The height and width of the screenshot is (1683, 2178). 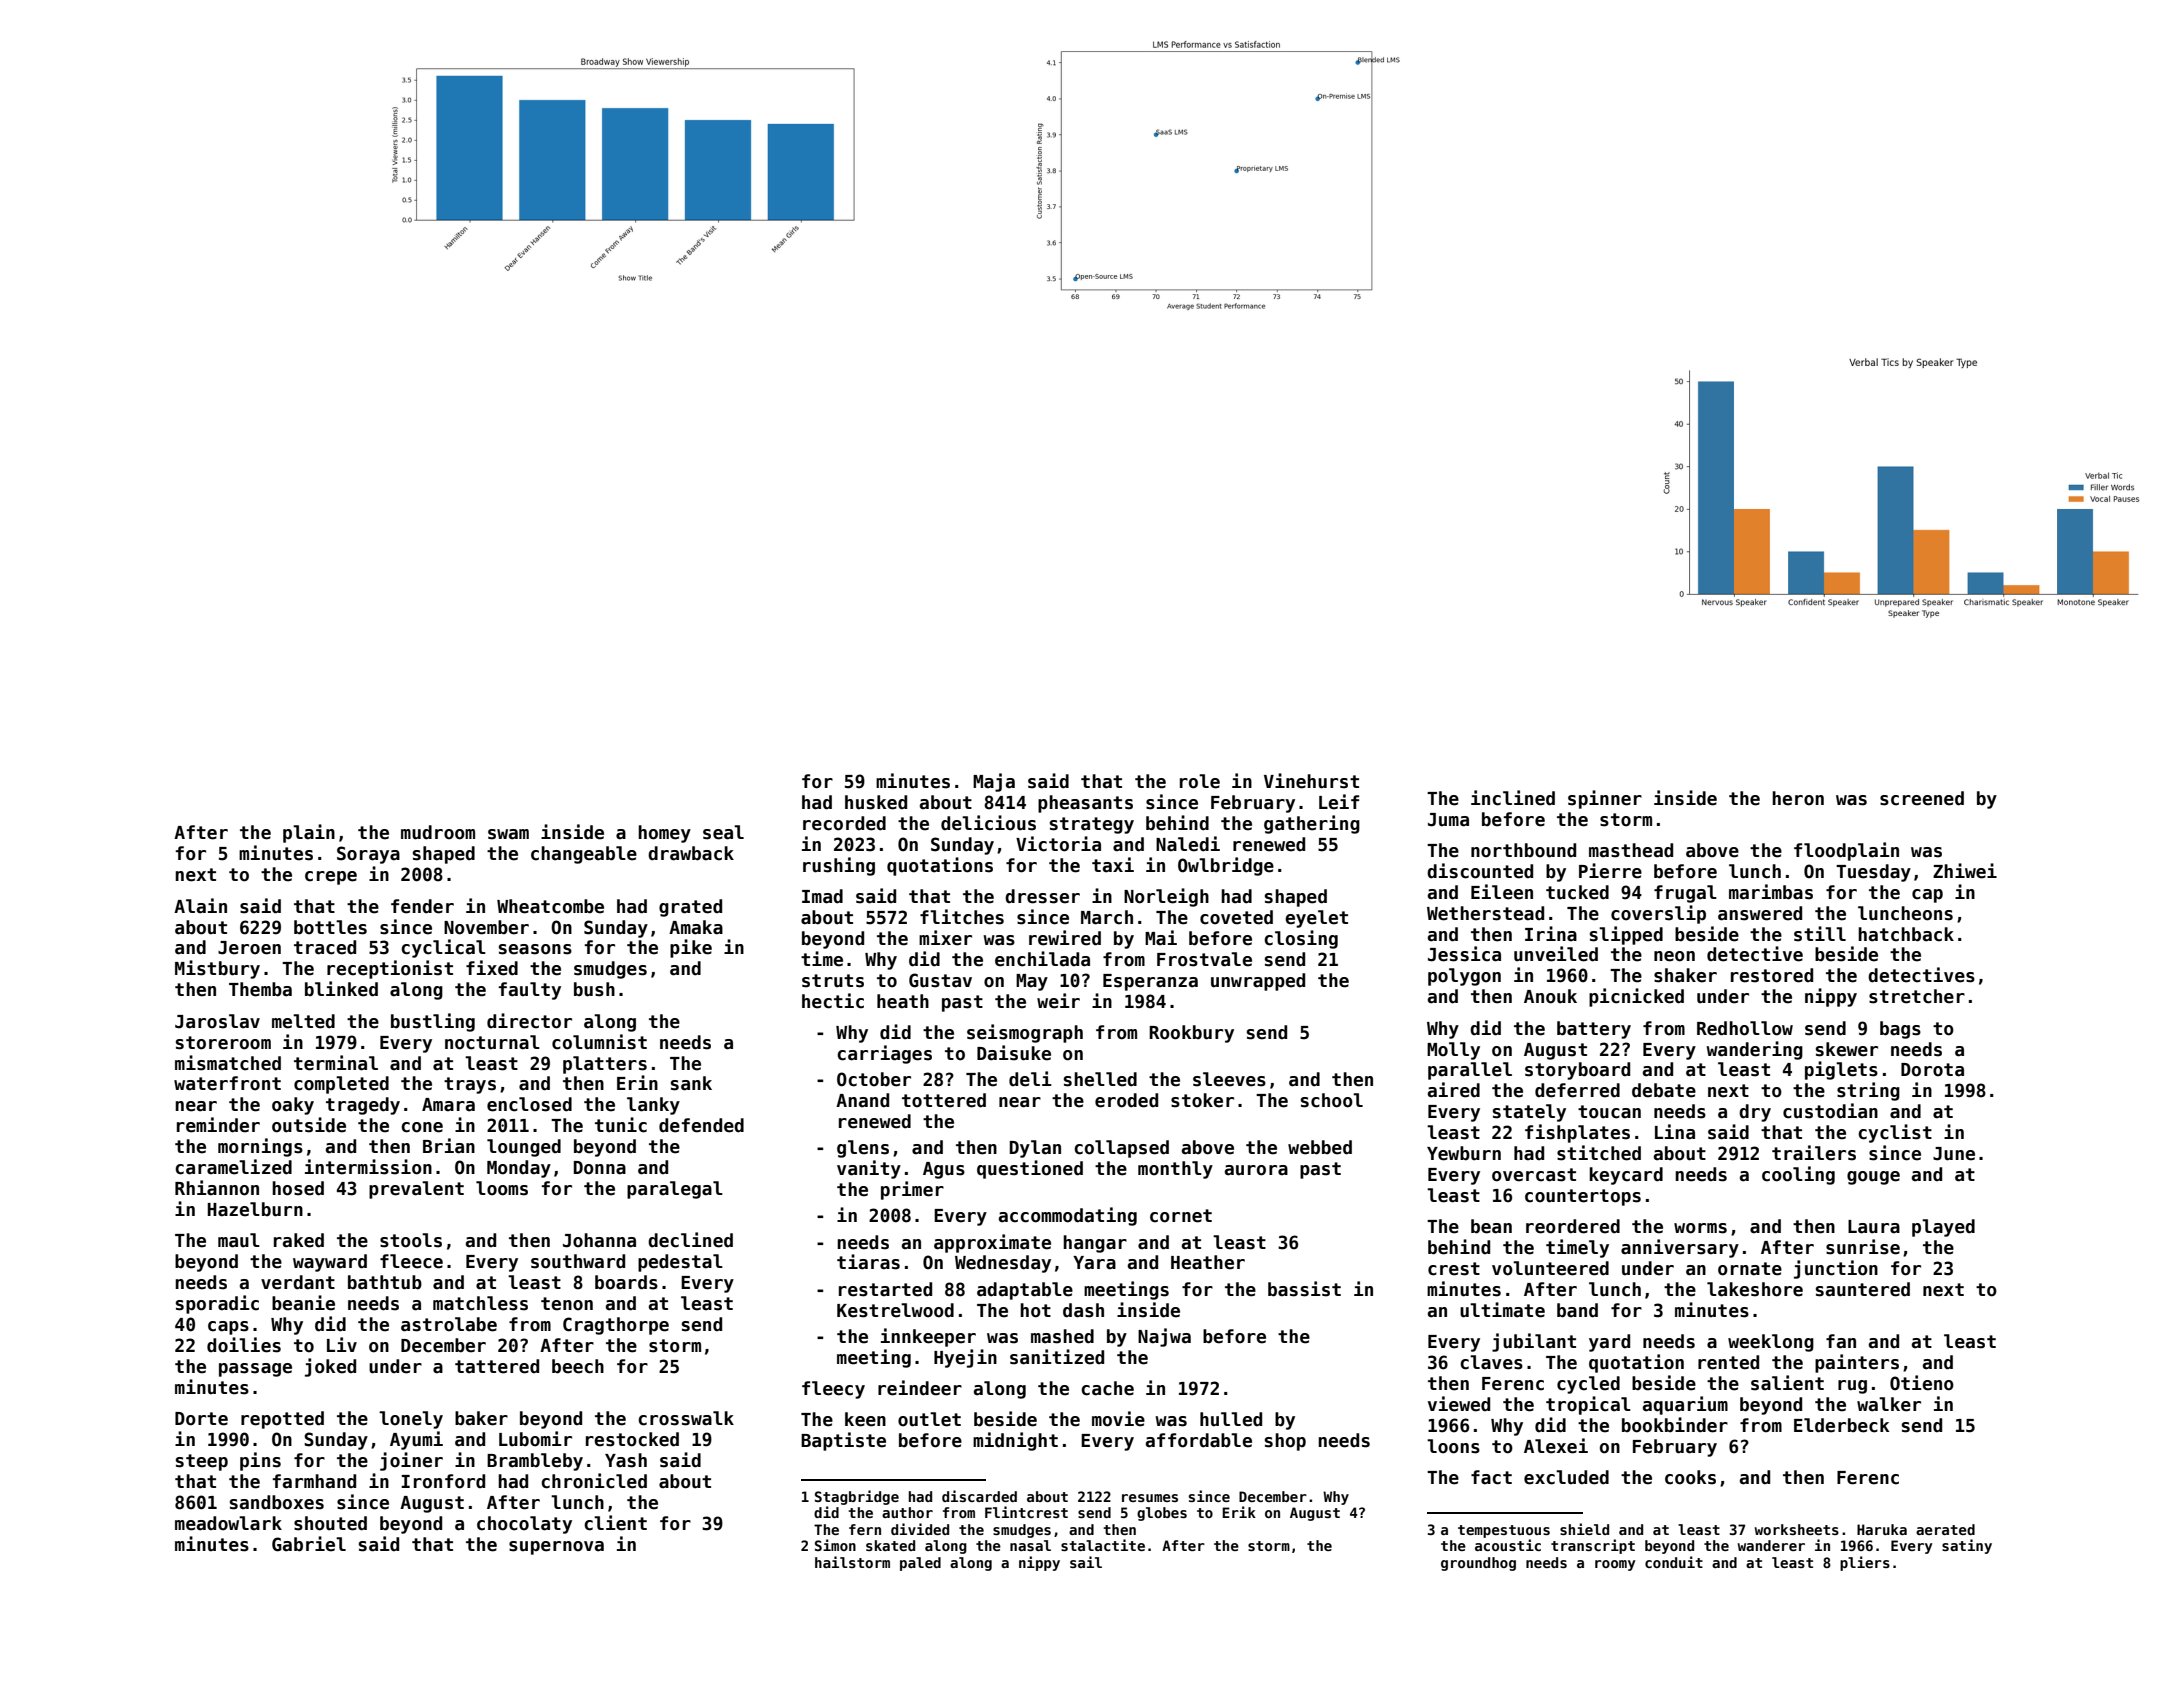 I want to click on mudroom, so click(x=438, y=832).
